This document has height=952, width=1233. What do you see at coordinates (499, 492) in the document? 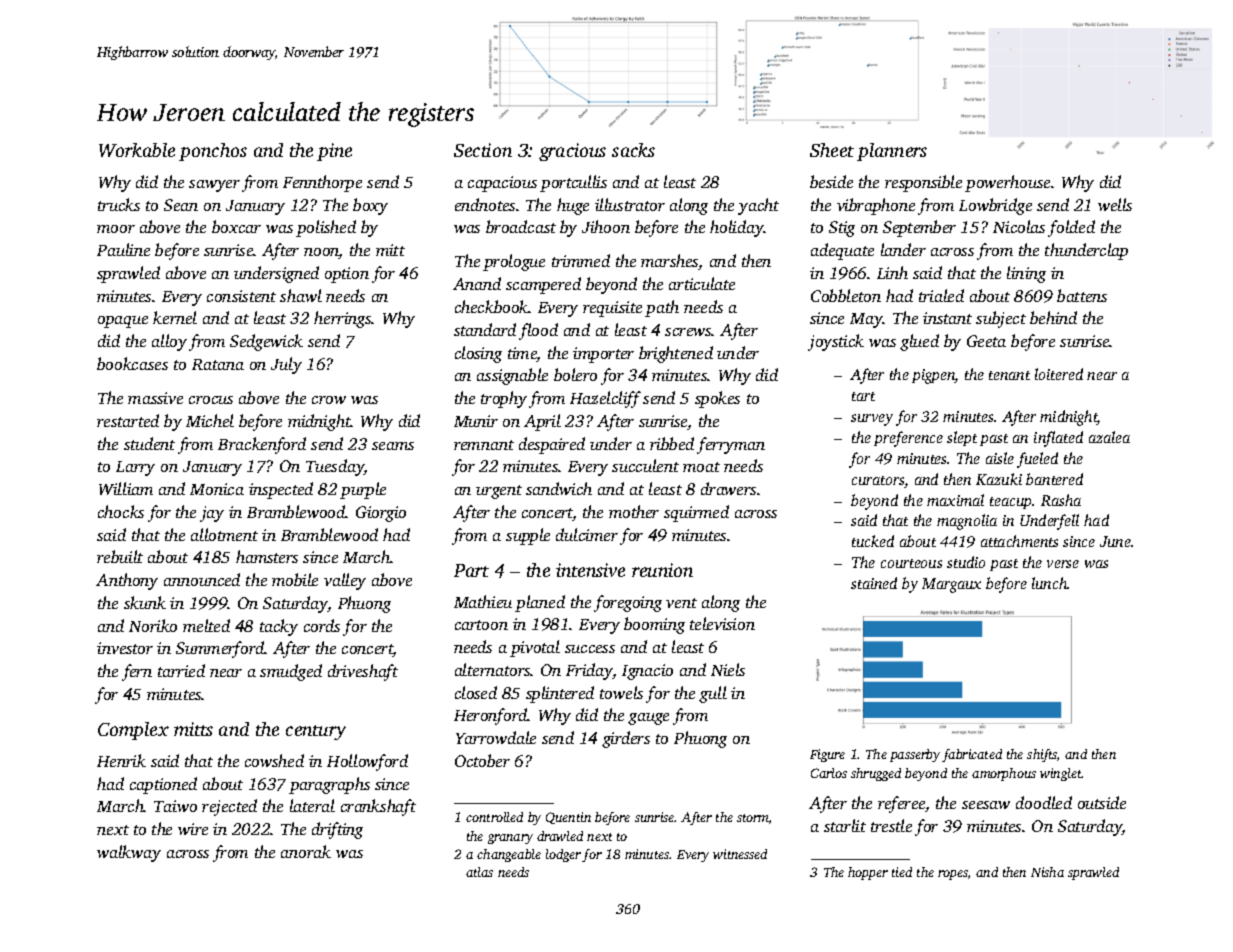
I see `urgent` at bounding box center [499, 492].
